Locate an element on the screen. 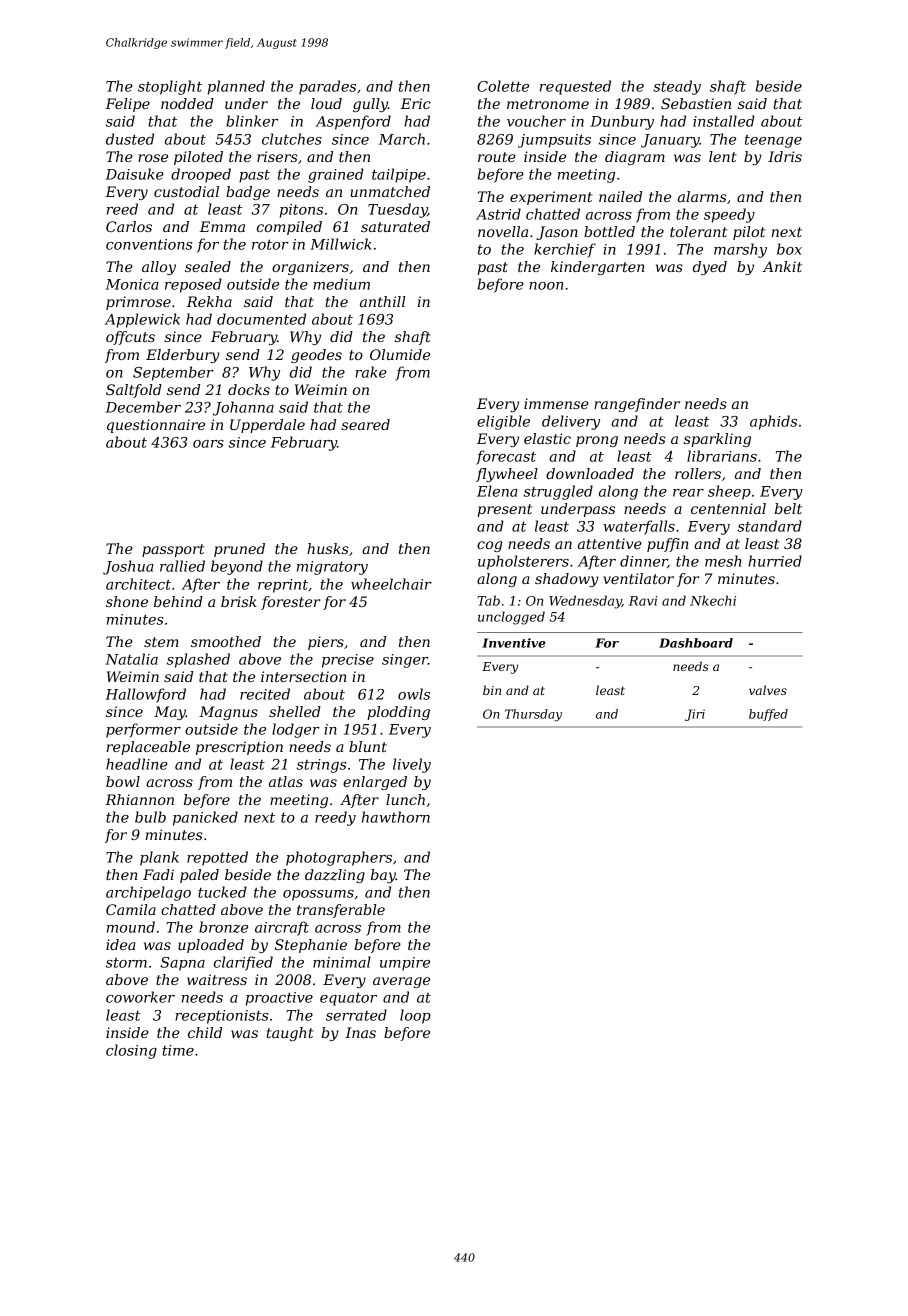 This screenshot has height=1316, width=908. steady is located at coordinates (677, 87).
